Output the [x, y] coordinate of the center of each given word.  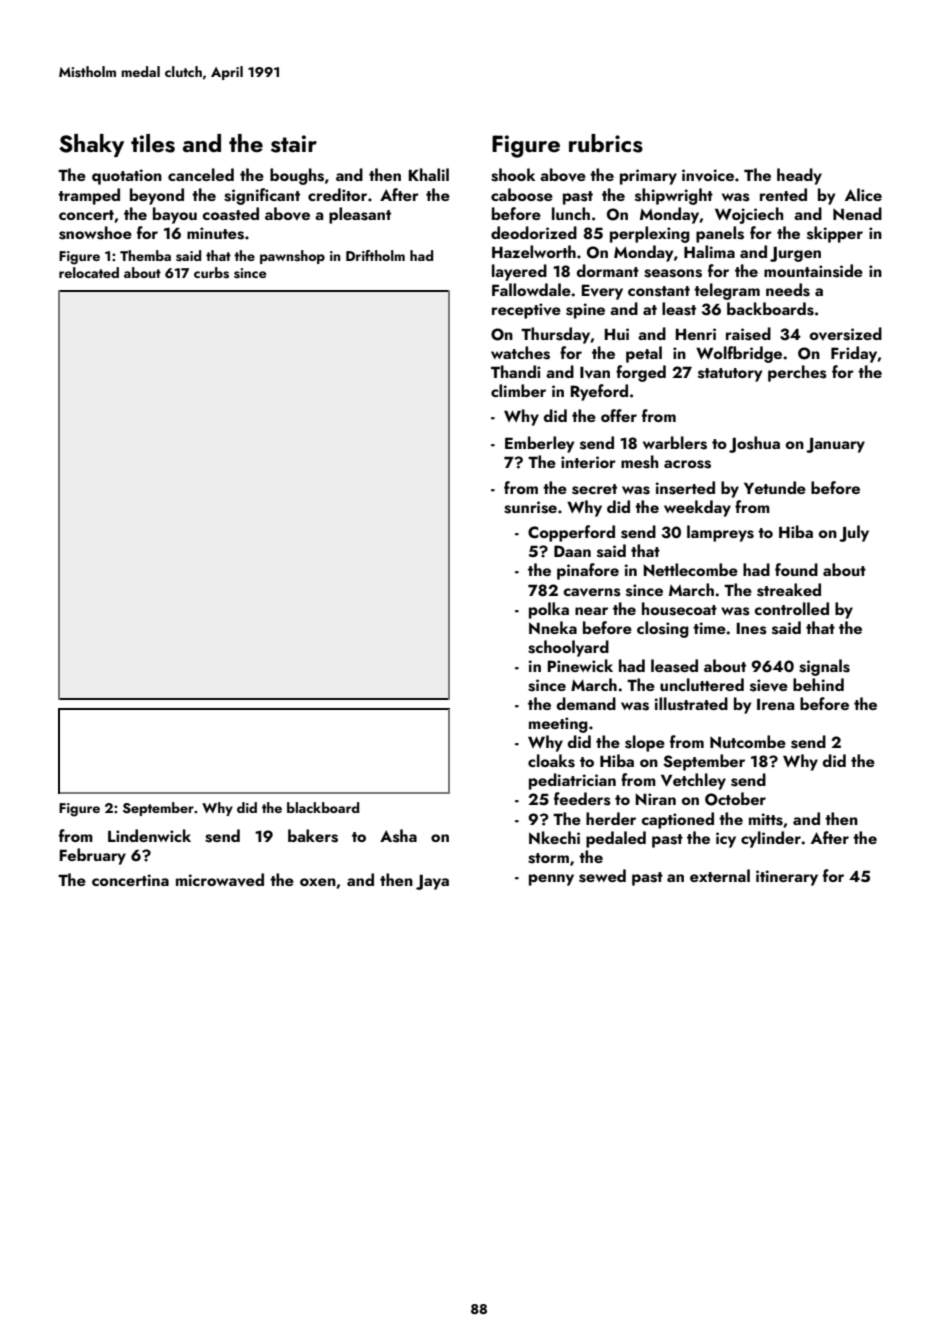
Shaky [91, 145]
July [854, 533]
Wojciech [749, 215]
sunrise [530, 507]
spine [585, 311]
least [679, 309]
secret [594, 489]
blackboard [323, 807]
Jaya [432, 882]
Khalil [429, 174]
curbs [211, 273]
